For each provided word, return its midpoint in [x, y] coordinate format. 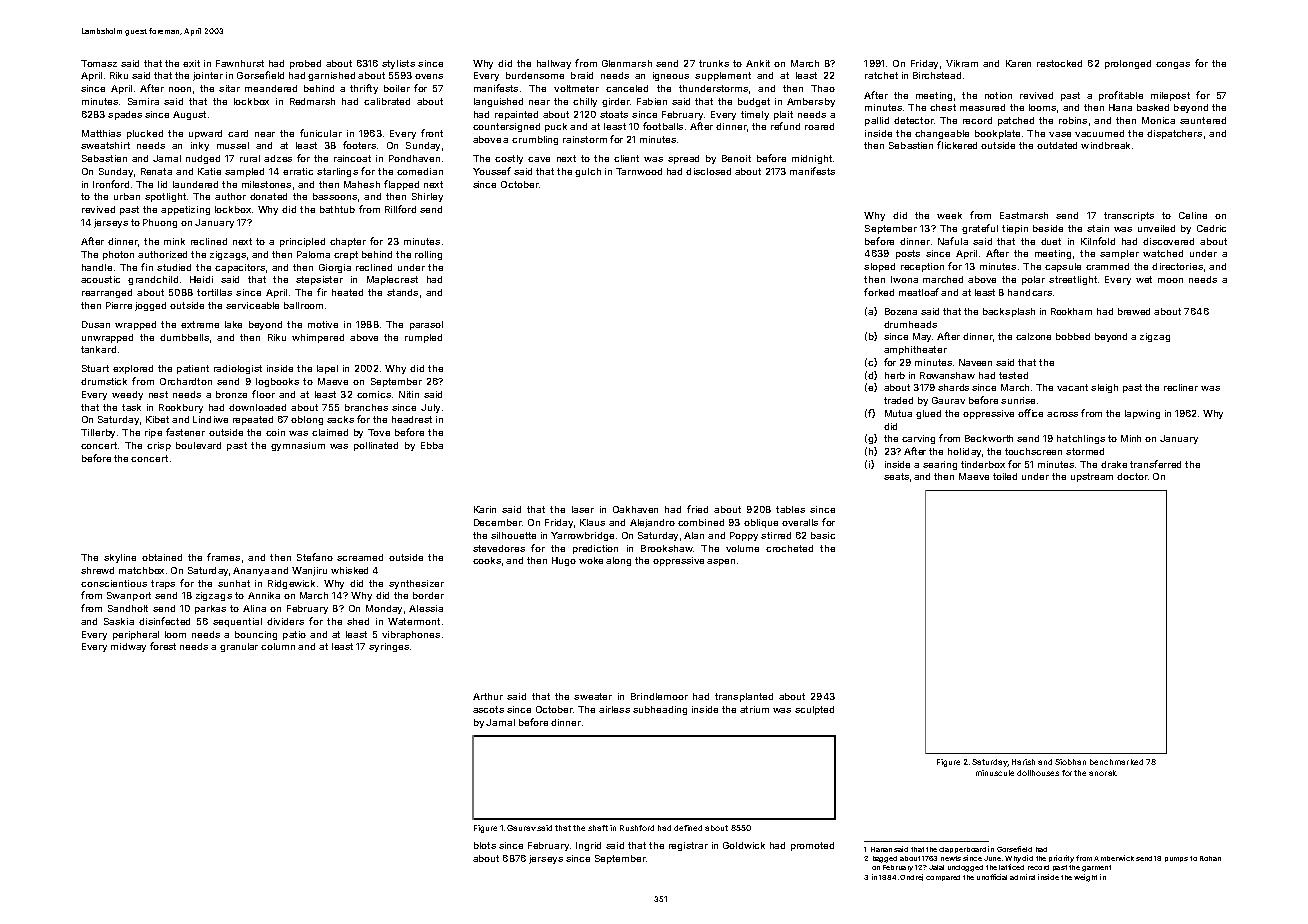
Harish [1023, 762]
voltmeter [576, 88]
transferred [1155, 464]
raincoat [352, 158]
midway [128, 647]
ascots [488, 709]
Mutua [898, 413]
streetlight [1073, 280]
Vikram [962, 63]
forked [879, 292]
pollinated [376, 446]
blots [485, 845]
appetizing [185, 210]
